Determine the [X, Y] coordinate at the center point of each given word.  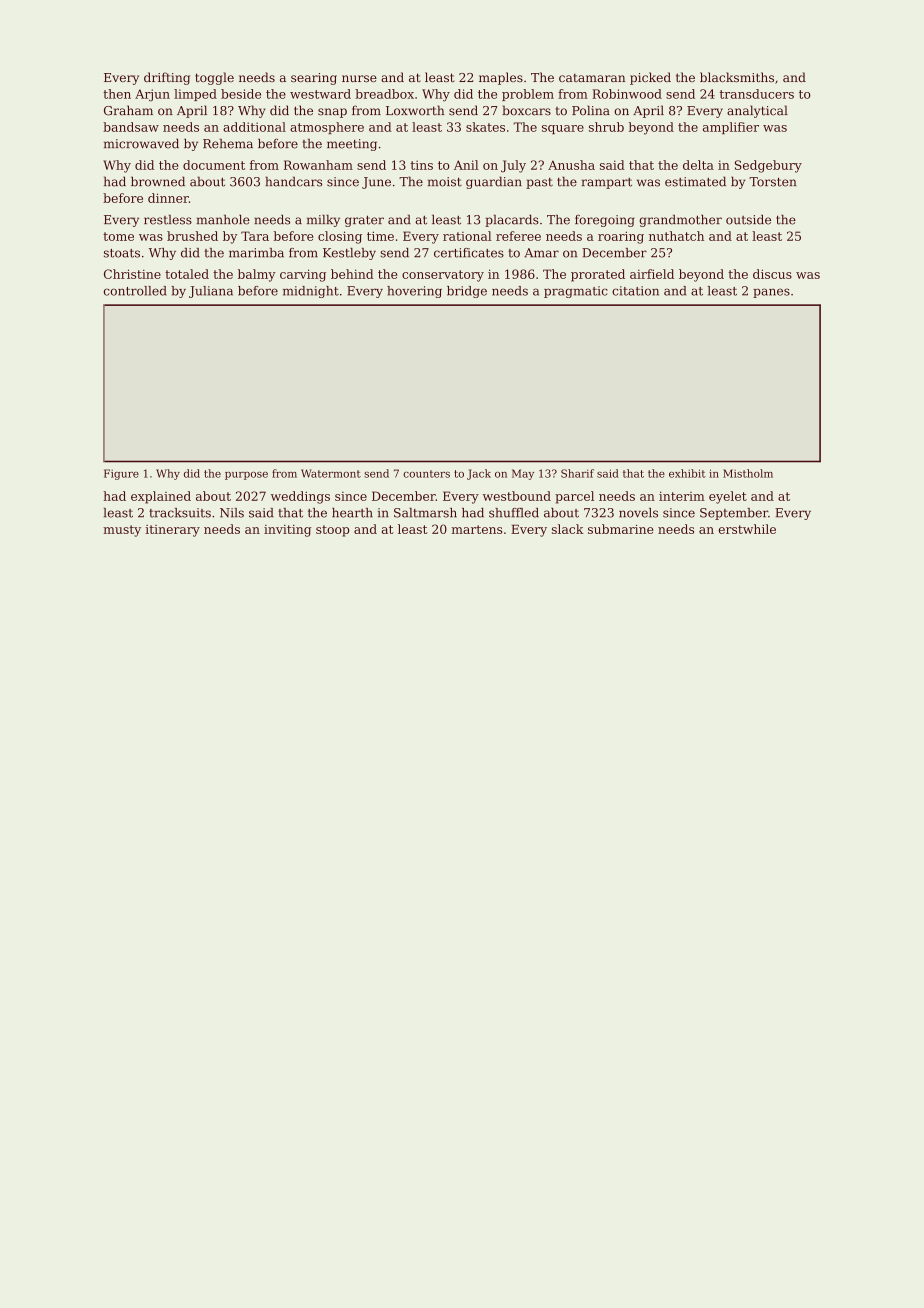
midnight [311, 292]
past [539, 183]
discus [772, 274]
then [117, 94]
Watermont [331, 473]
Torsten [773, 182]
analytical [757, 111]
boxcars [526, 110]
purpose [246, 476]
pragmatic [576, 292]
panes [771, 293]
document [214, 165]
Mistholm [748, 473]
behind [352, 274]
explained [161, 497]
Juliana [211, 292]
